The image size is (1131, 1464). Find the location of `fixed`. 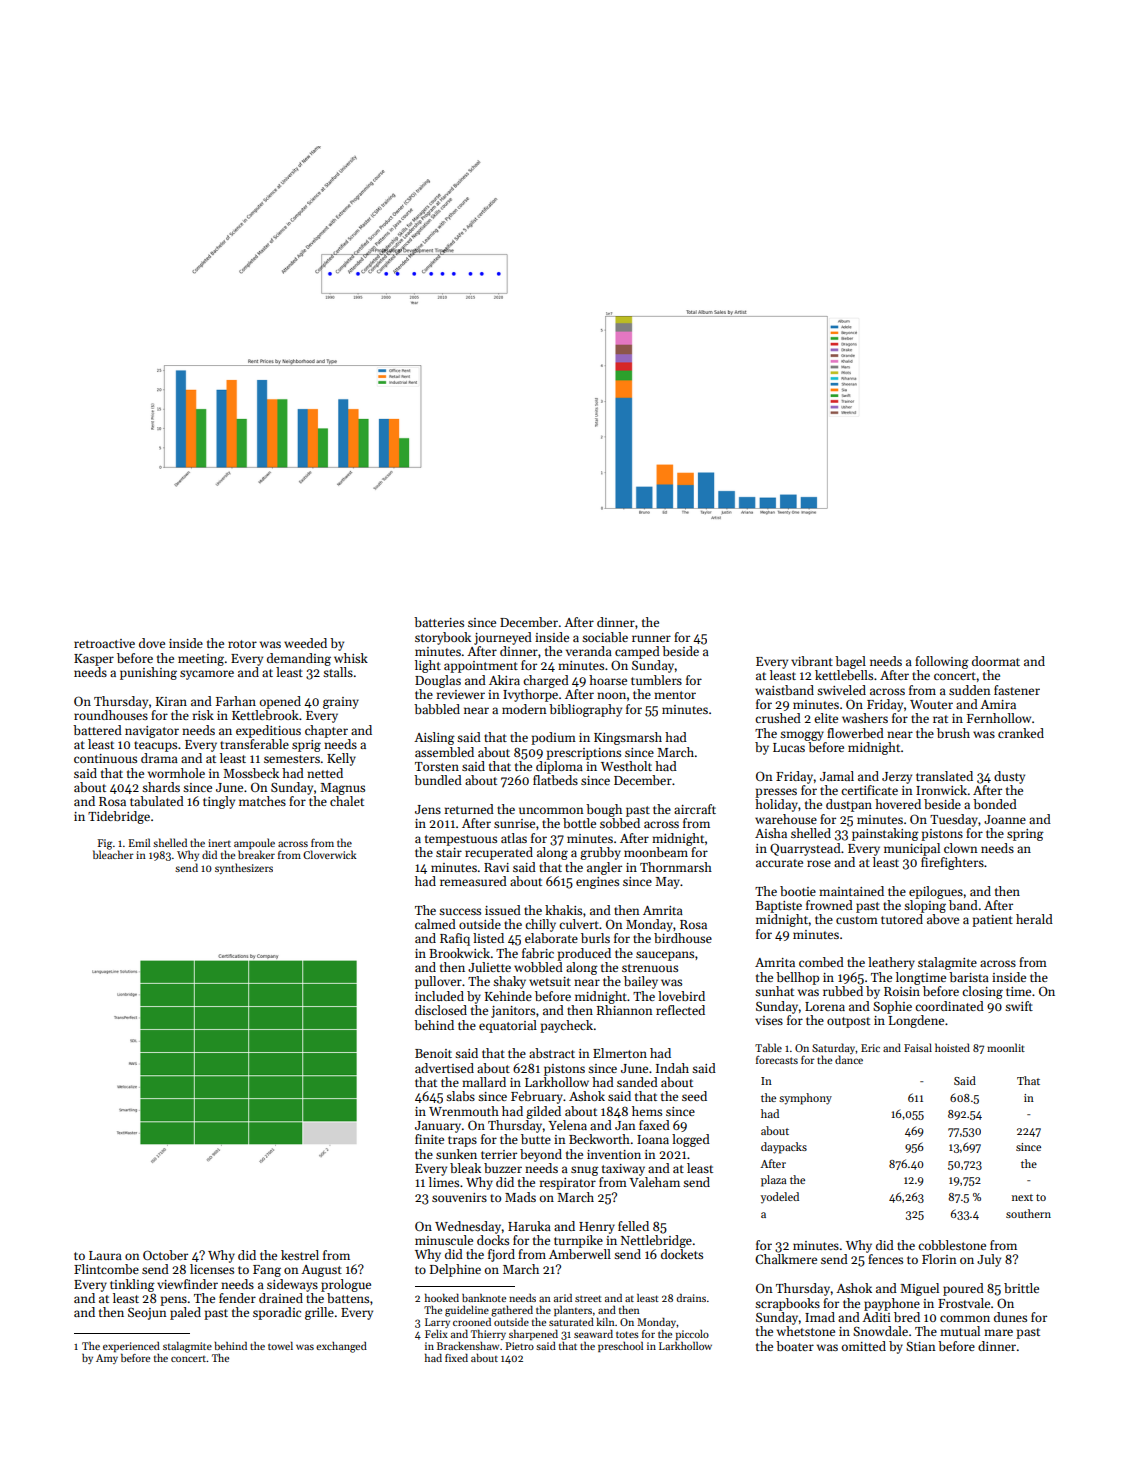

fixed is located at coordinates (456, 1358).
